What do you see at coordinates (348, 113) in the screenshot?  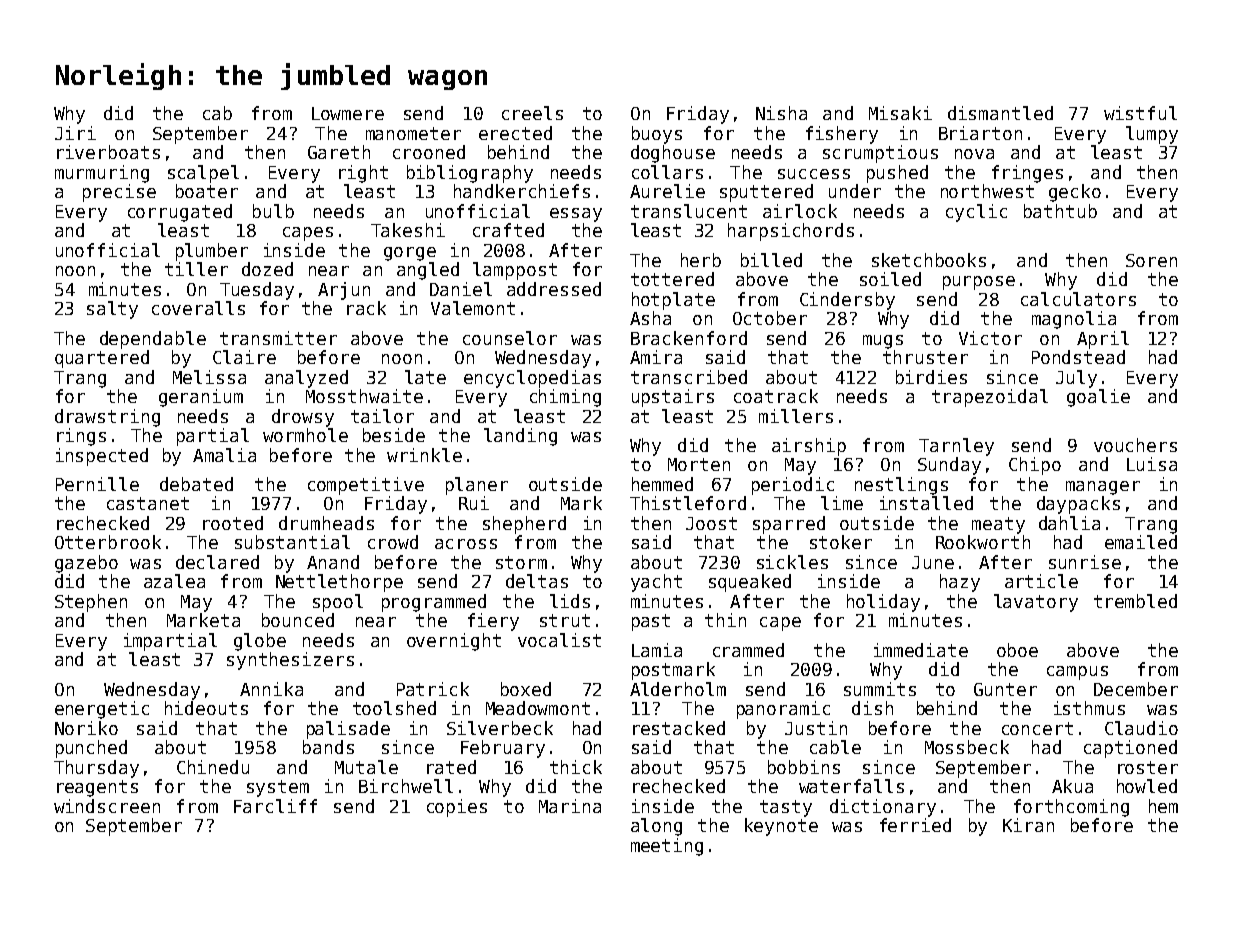 I see `Lowmere` at bounding box center [348, 113].
